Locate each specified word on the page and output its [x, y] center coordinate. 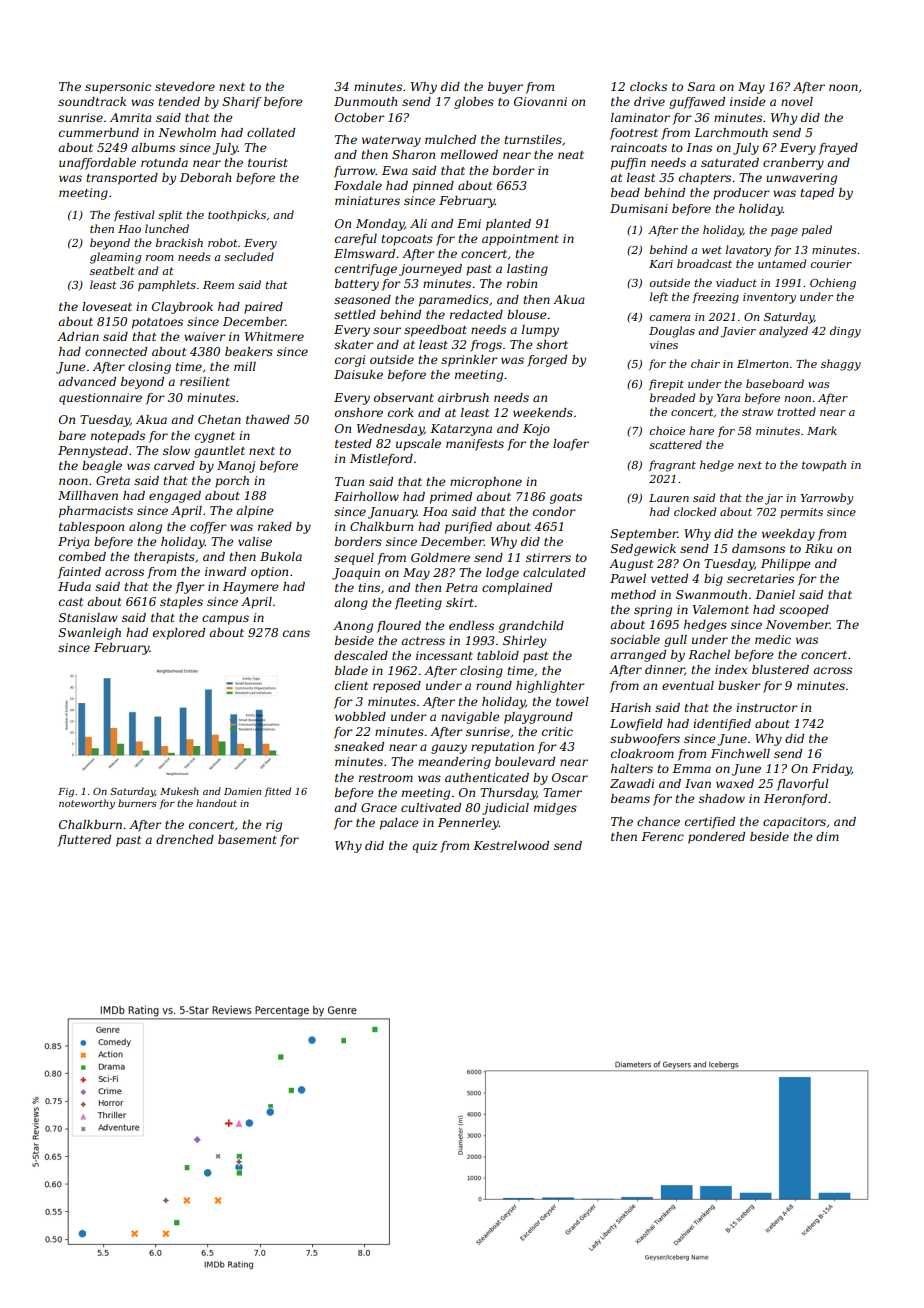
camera [670, 318]
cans [296, 633]
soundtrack [92, 101]
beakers [249, 351]
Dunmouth [365, 101]
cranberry [793, 164]
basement [247, 839]
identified [722, 725]
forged [547, 361]
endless [471, 625]
